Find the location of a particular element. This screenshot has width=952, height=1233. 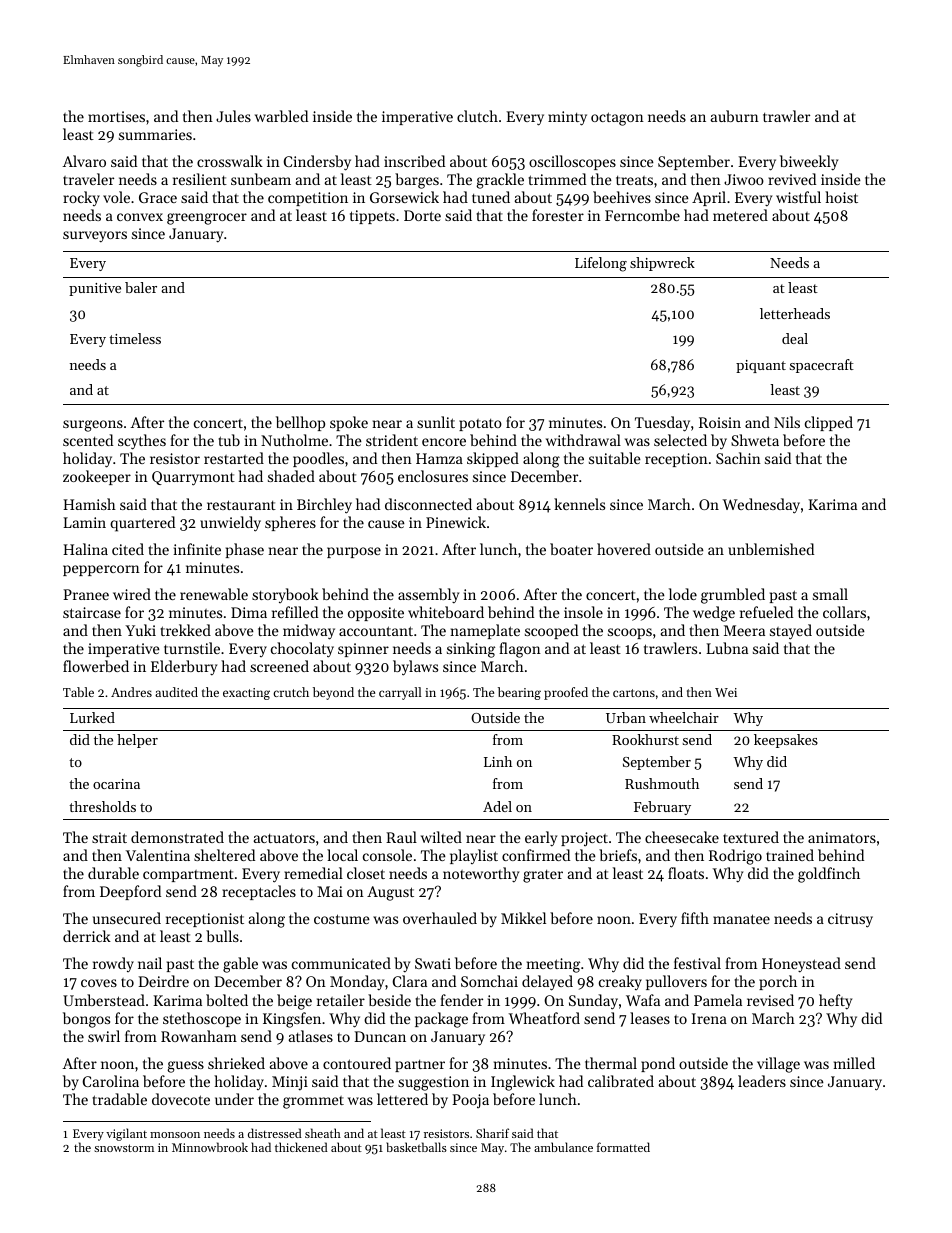

bellhop is located at coordinates (300, 423).
